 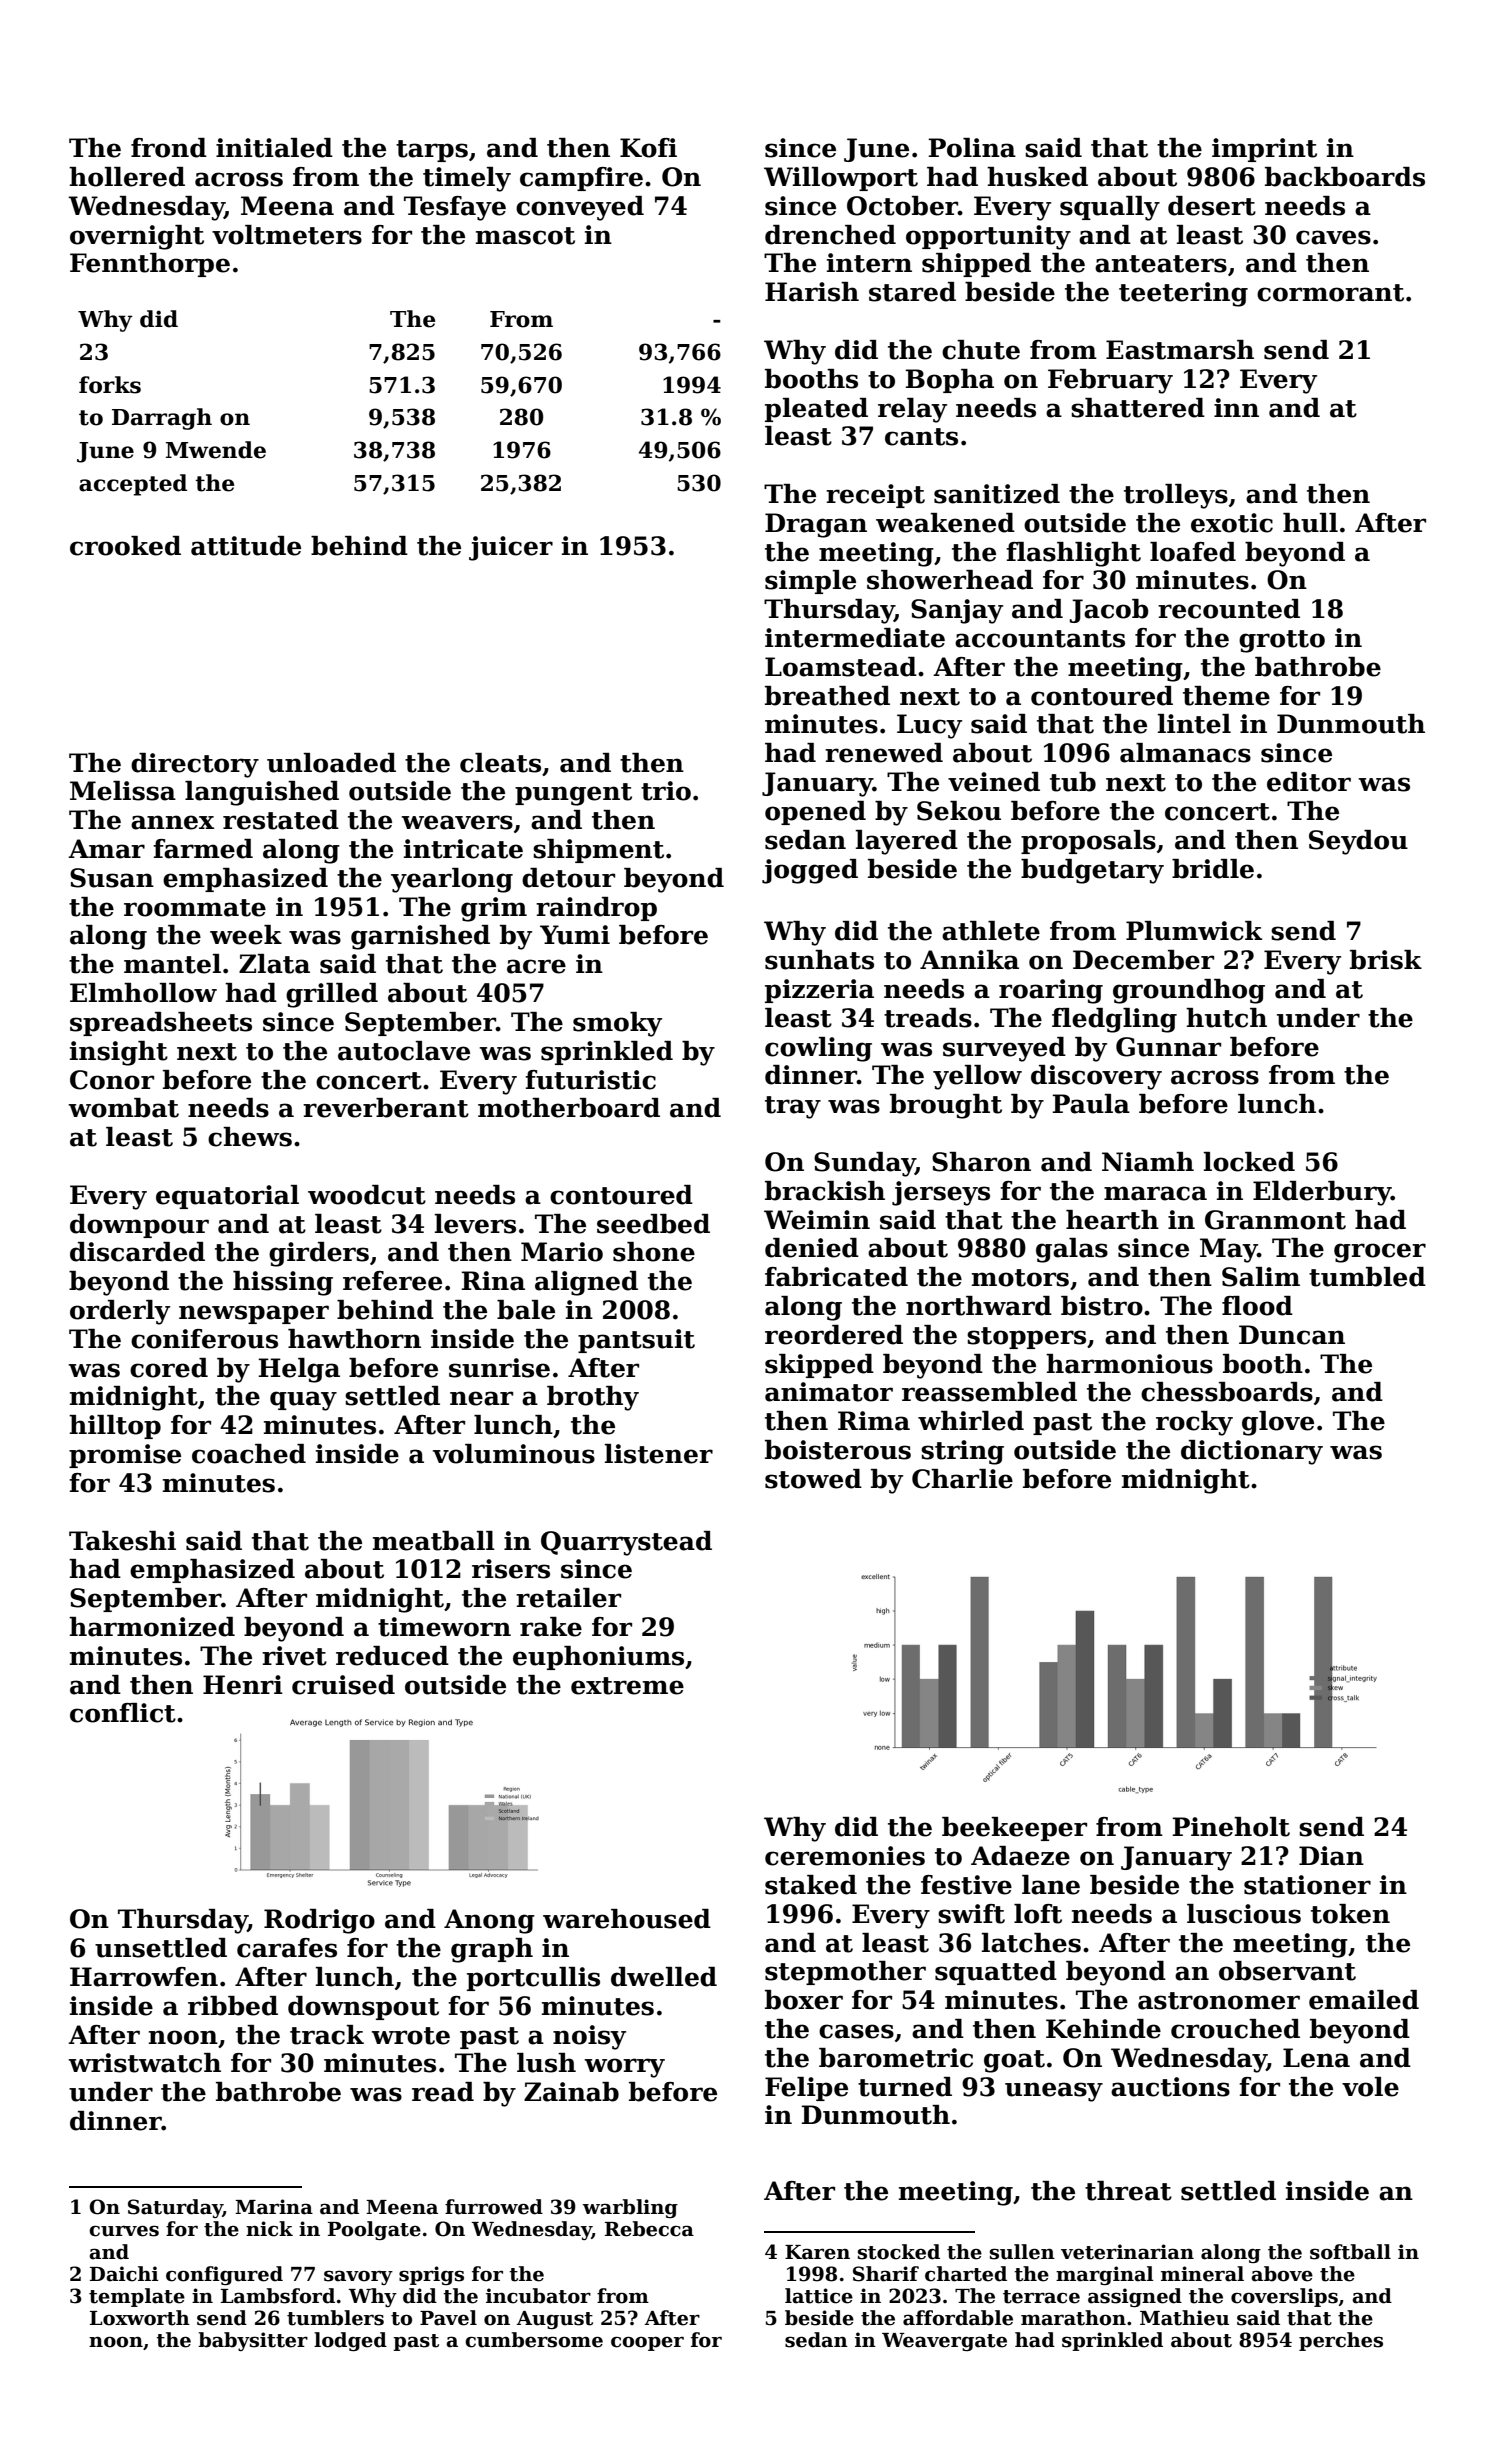 I want to click on Poolgate, so click(x=374, y=2230).
